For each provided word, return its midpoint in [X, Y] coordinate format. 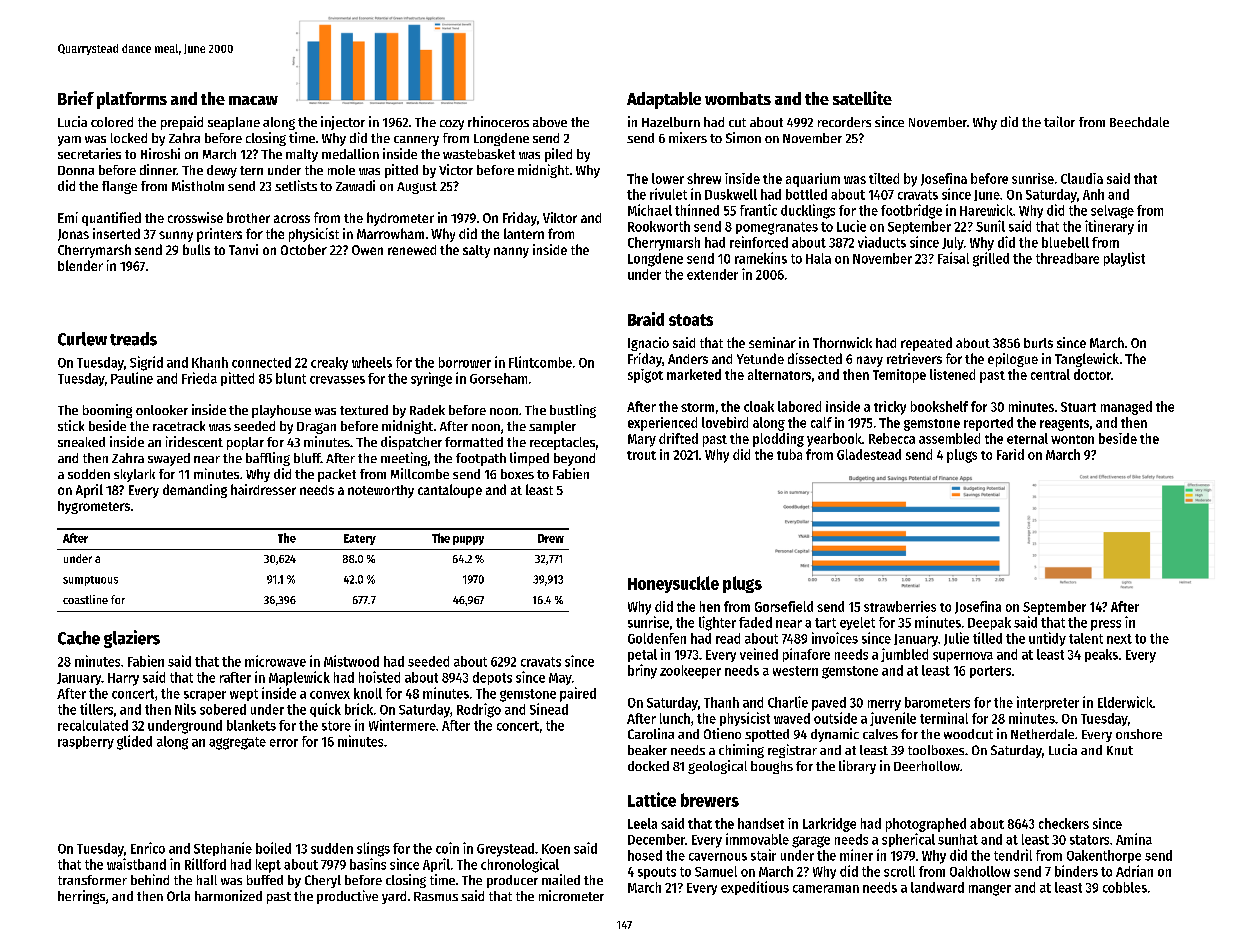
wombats [738, 98]
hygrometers [94, 507]
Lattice [652, 799]
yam [69, 141]
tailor [1059, 121]
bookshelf [939, 406]
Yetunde [760, 358]
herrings [81, 897]
